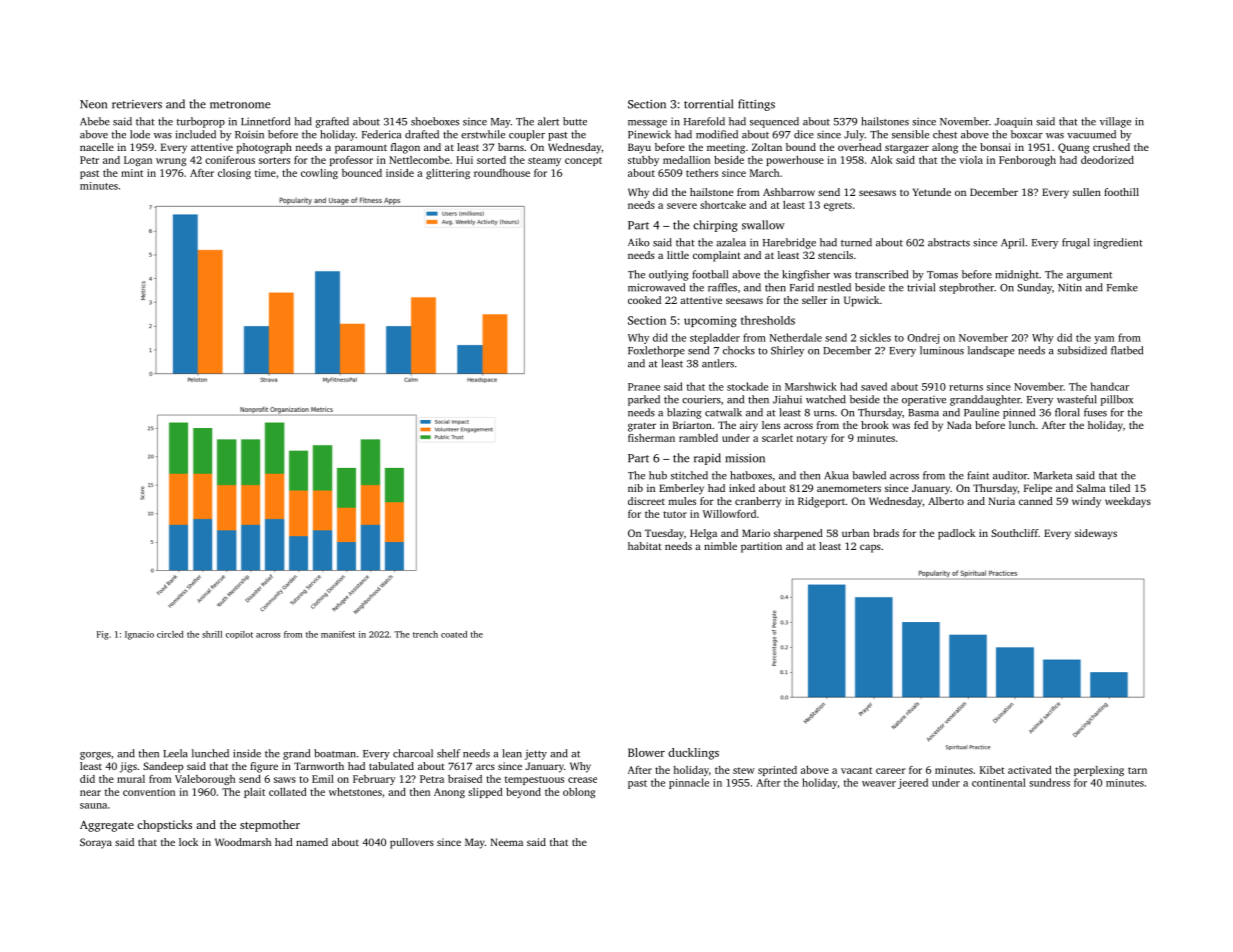  What do you see at coordinates (644, 300) in the document?
I see `cooked` at bounding box center [644, 300].
